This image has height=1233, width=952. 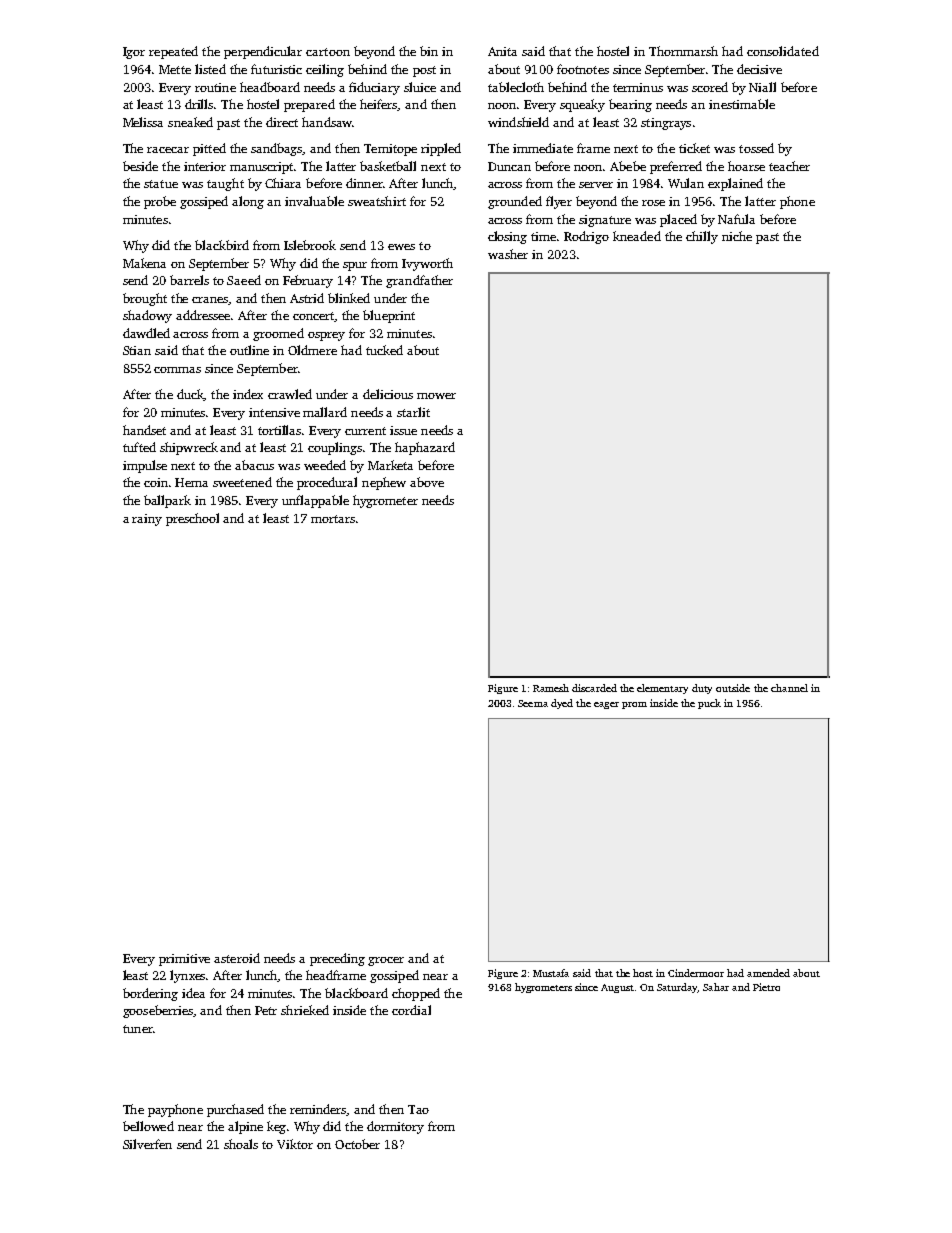 What do you see at coordinates (356, 993) in the image?
I see `blackboard` at bounding box center [356, 993].
